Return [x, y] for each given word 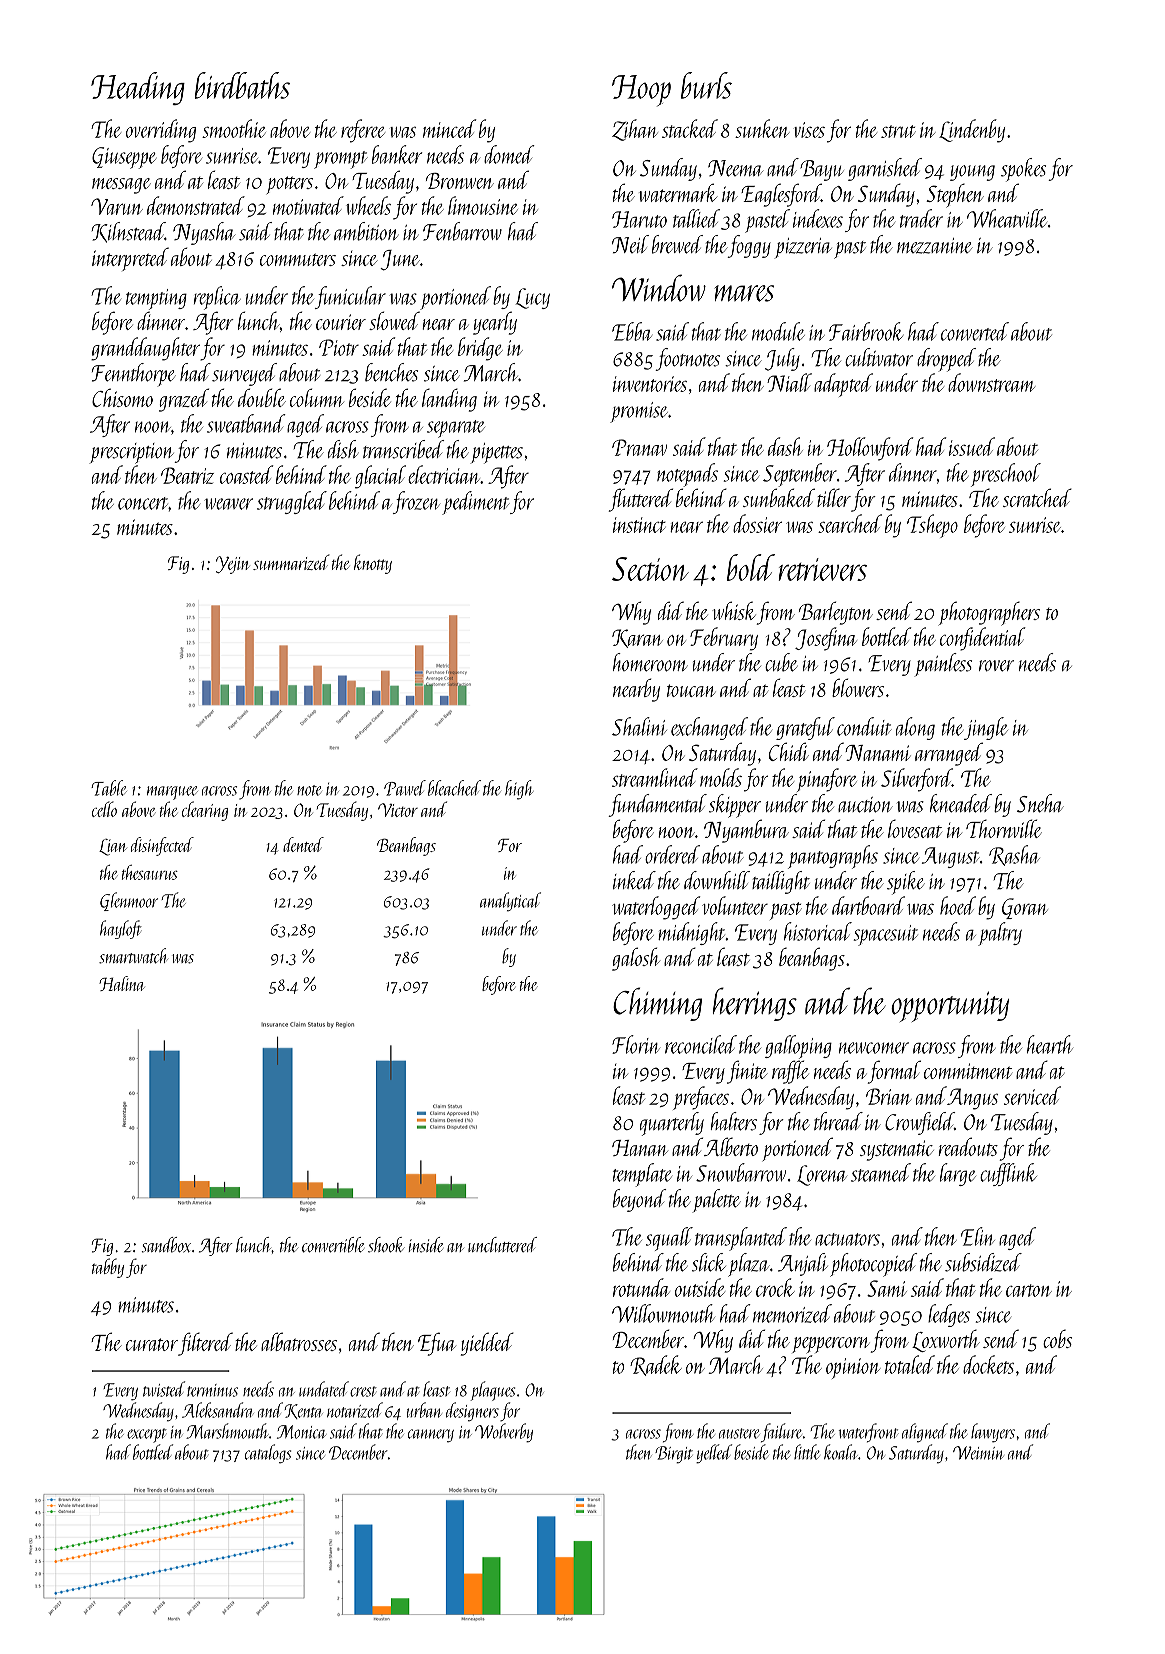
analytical [510, 902]
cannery [431, 1436]
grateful [805, 728]
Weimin [978, 1453]
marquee [172, 793]
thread [838, 1121]
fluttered [641, 500]
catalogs [268, 1454]
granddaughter [145, 349]
